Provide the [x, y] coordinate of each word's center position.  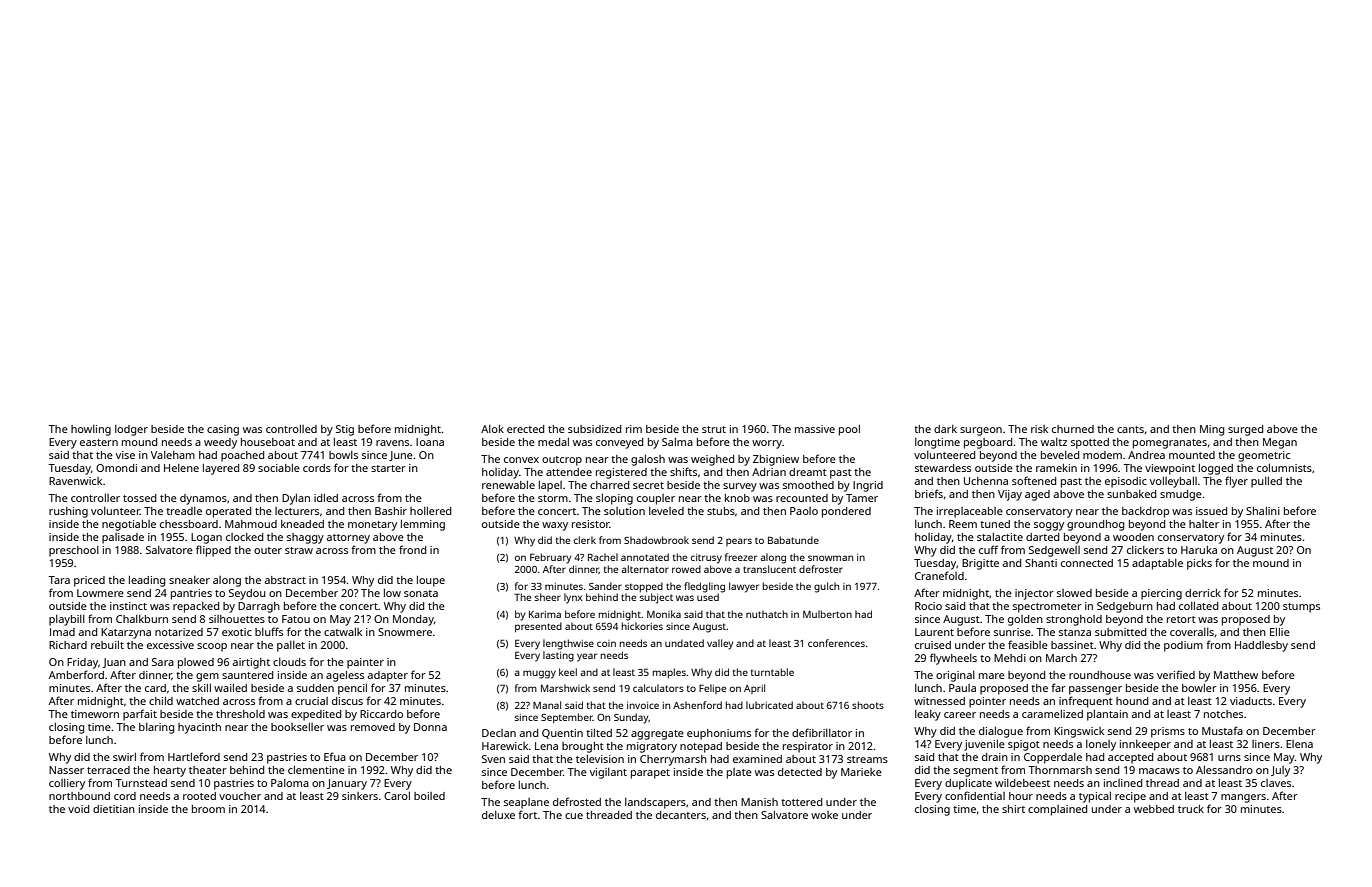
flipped [213, 551]
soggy [1049, 526]
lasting [558, 656]
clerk [585, 540]
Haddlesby [1261, 646]
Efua [335, 756]
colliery [67, 784]
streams [867, 759]
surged [1245, 430]
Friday [82, 663]
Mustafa [1222, 730]
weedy [220, 443]
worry [767, 444]
